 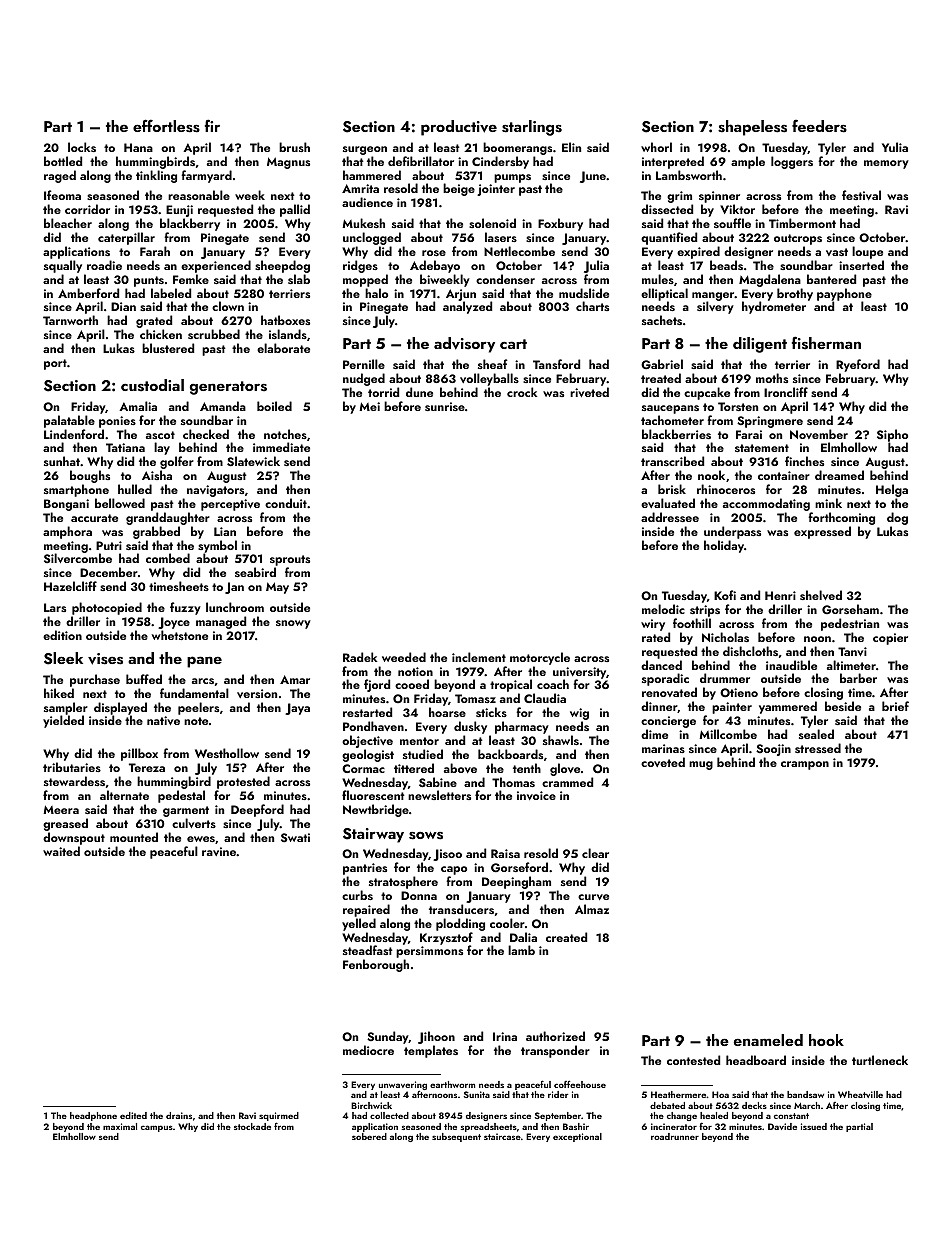 What do you see at coordinates (61, 851) in the screenshot?
I see `waited` at bounding box center [61, 851].
